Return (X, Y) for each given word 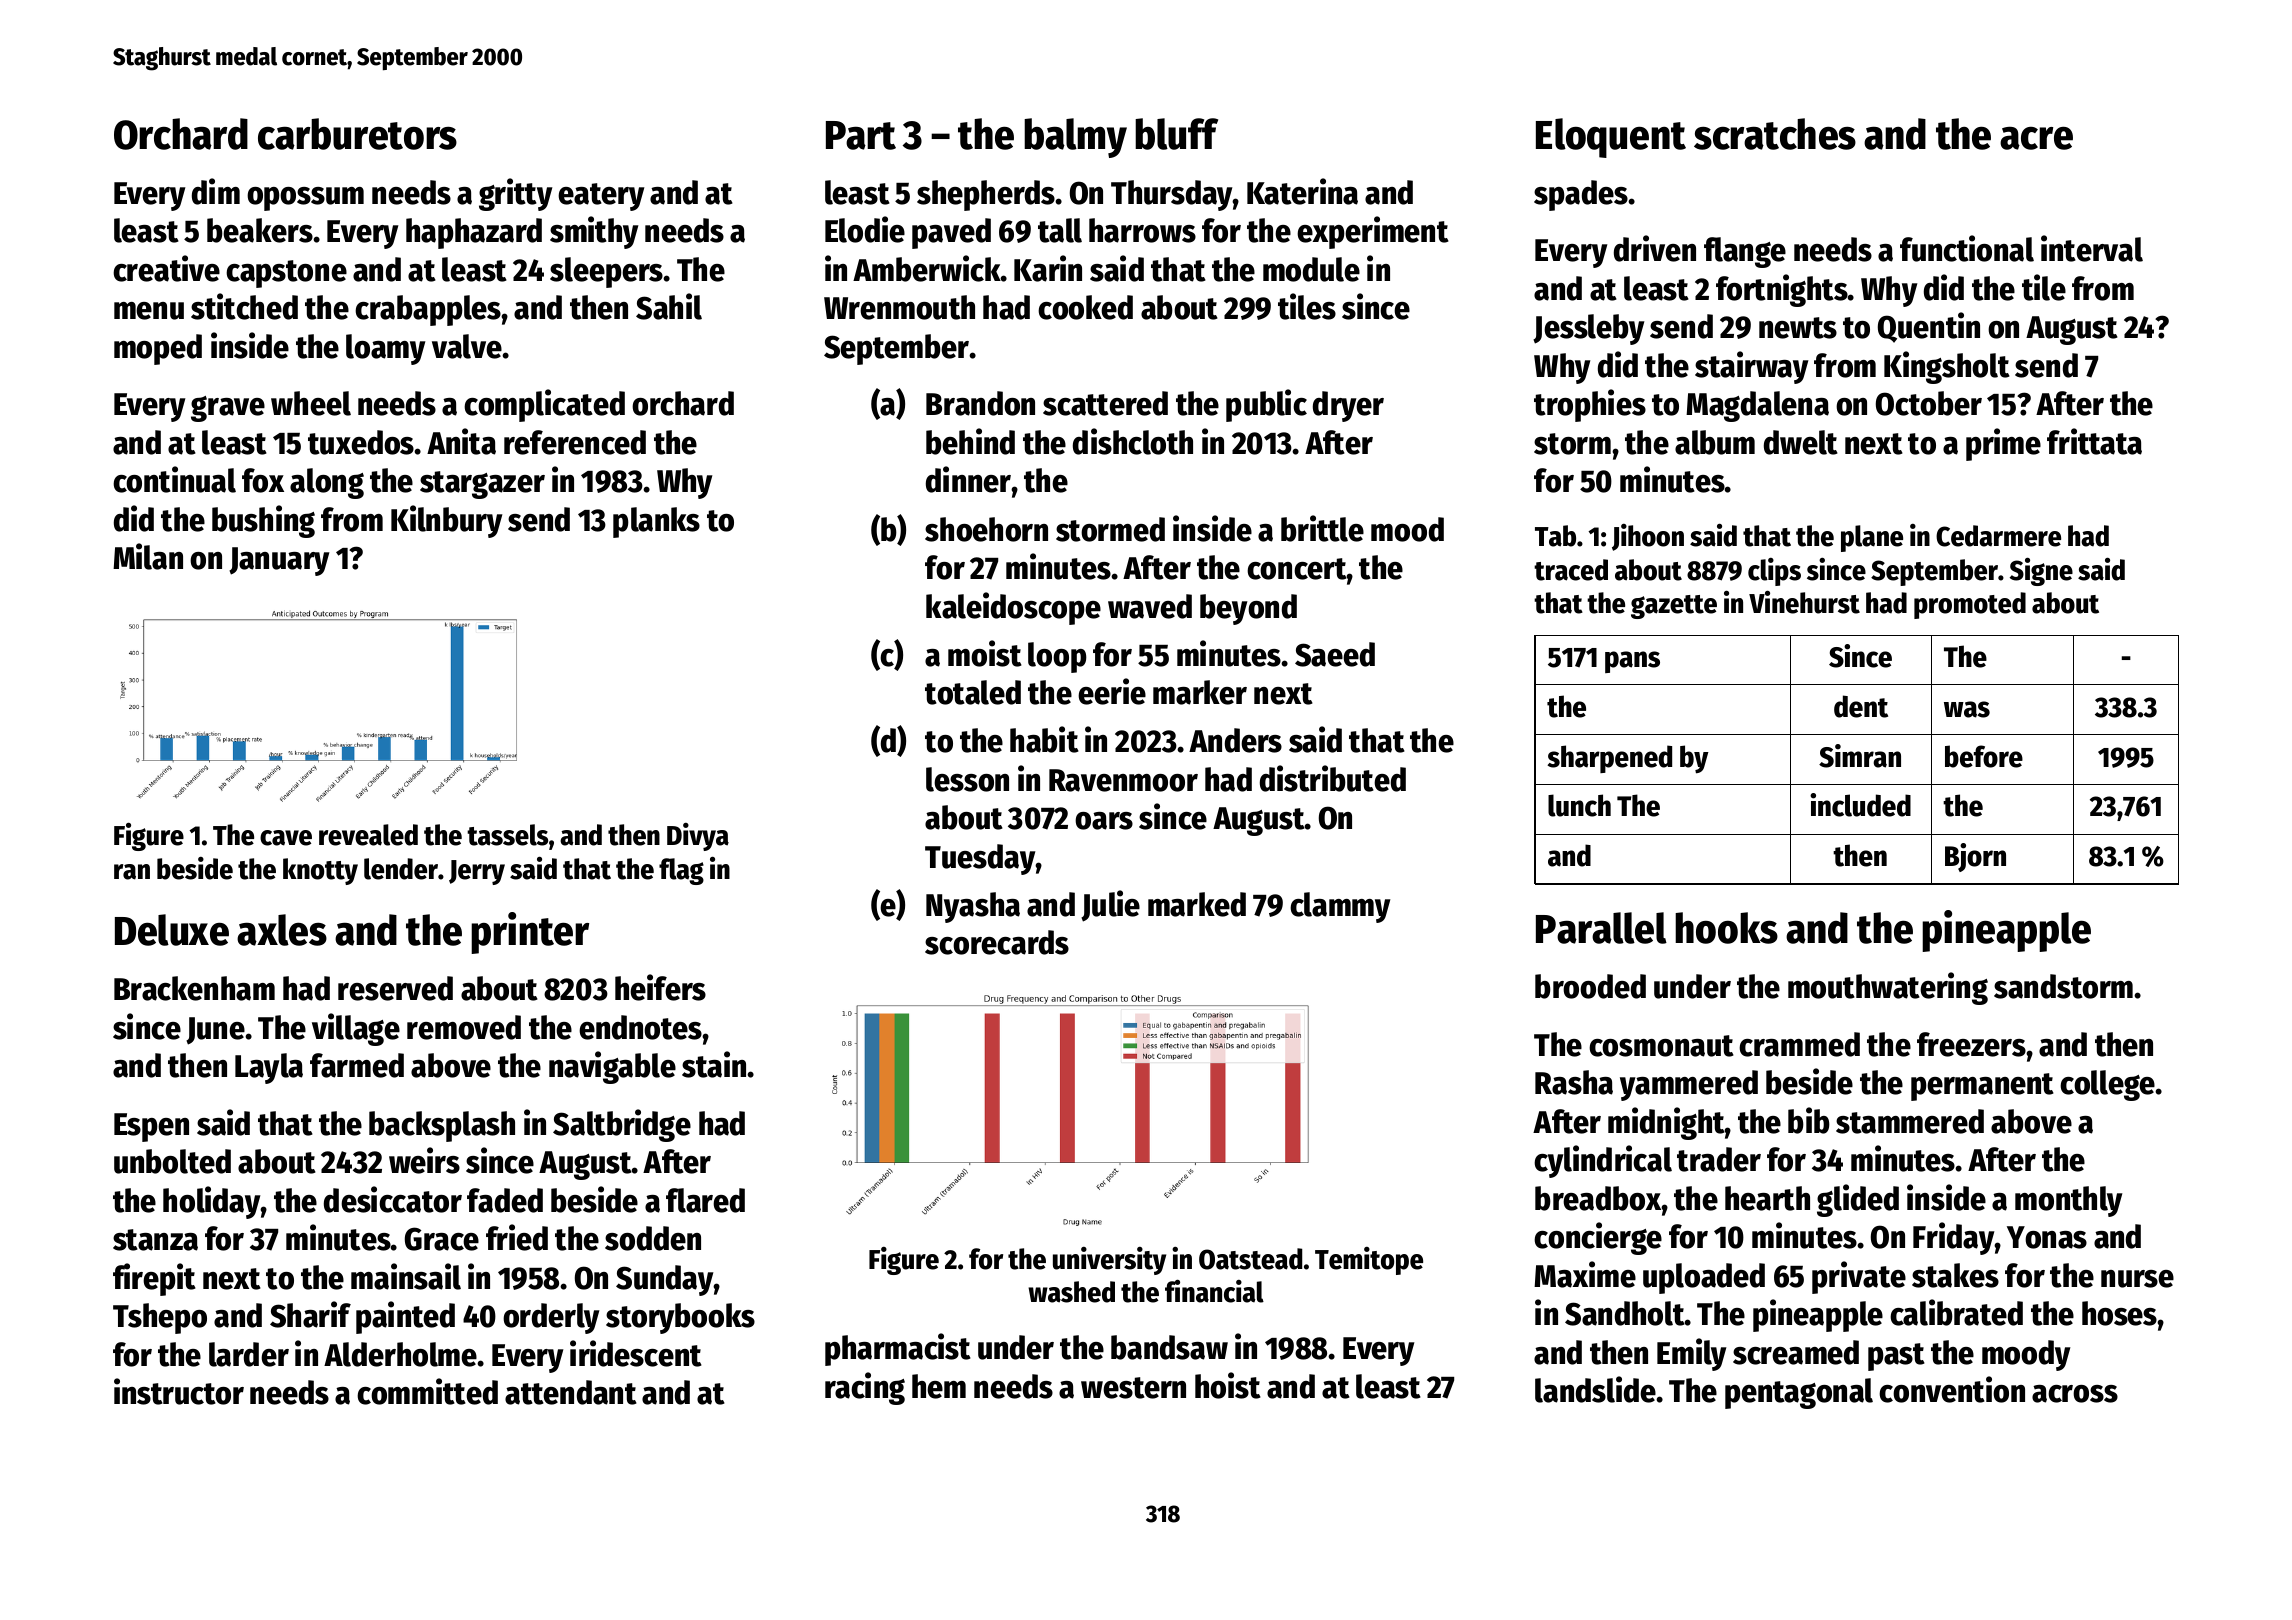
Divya (698, 837)
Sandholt (1625, 1313)
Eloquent (1611, 138)
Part (861, 135)
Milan (148, 556)
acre (2036, 138)
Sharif (310, 1314)
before (1984, 756)
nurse (2137, 1279)
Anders (1235, 740)
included (1860, 805)
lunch (1579, 805)
